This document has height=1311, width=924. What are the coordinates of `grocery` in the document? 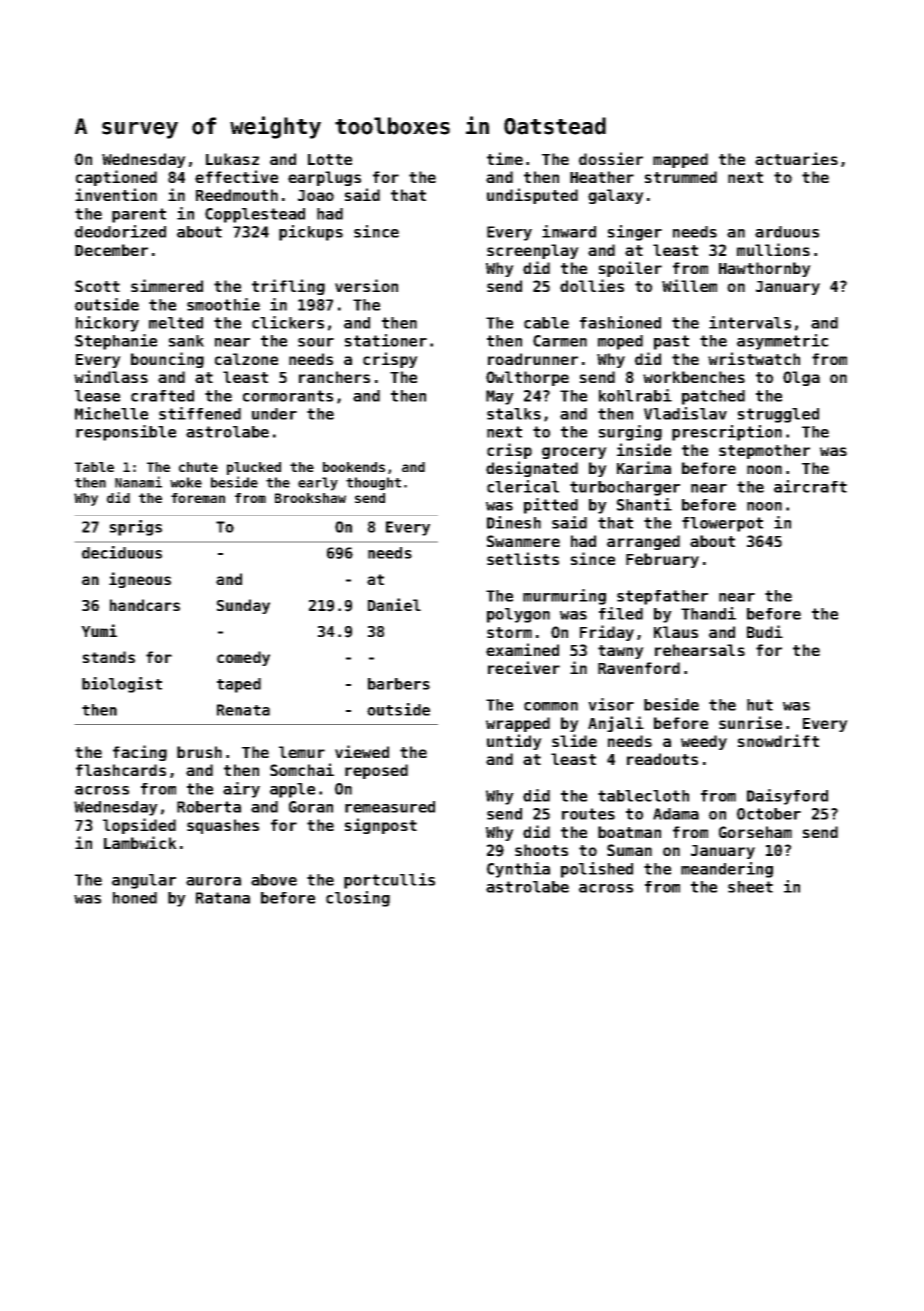 It's located at (574, 453).
